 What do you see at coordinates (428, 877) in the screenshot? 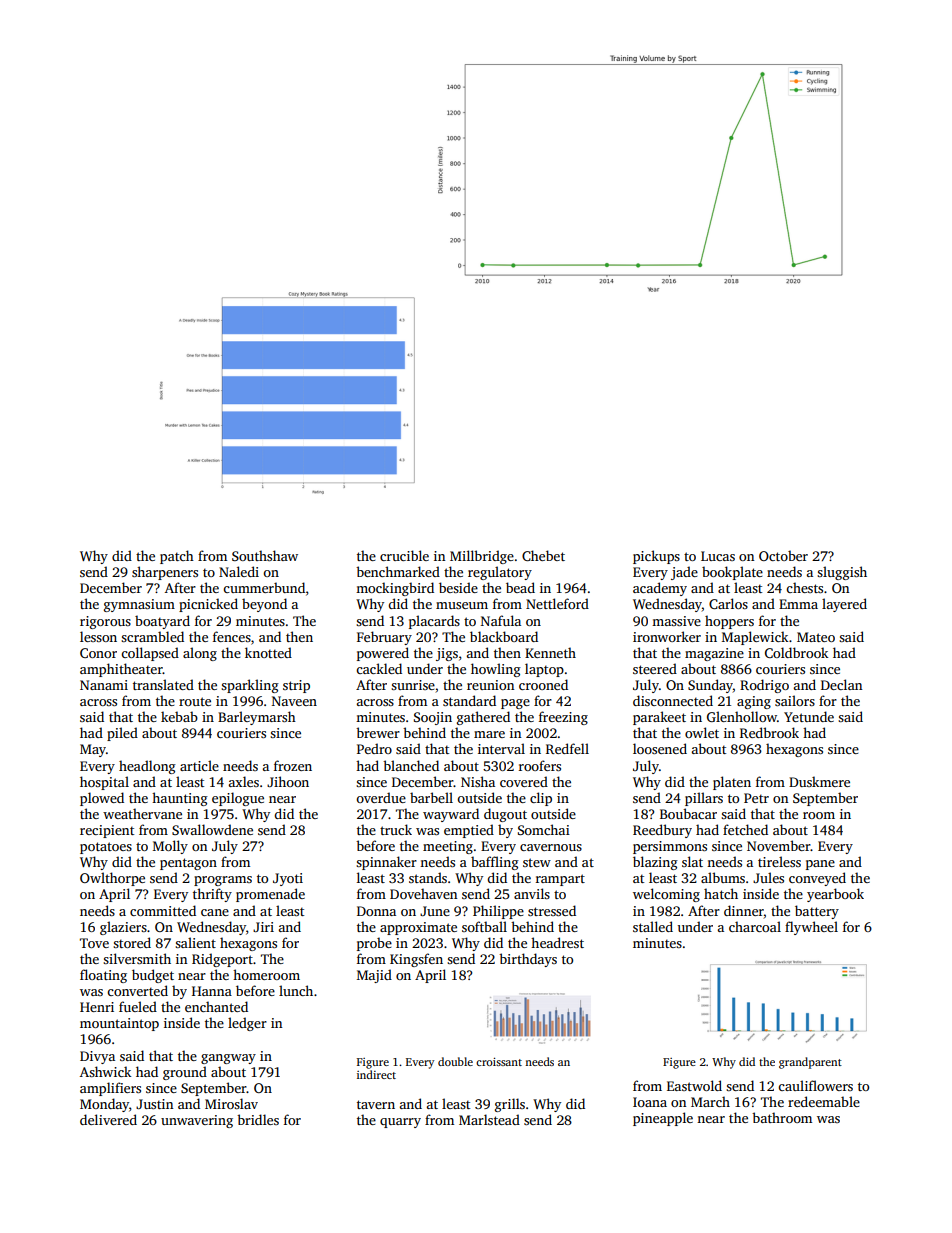
I see `stands` at bounding box center [428, 877].
